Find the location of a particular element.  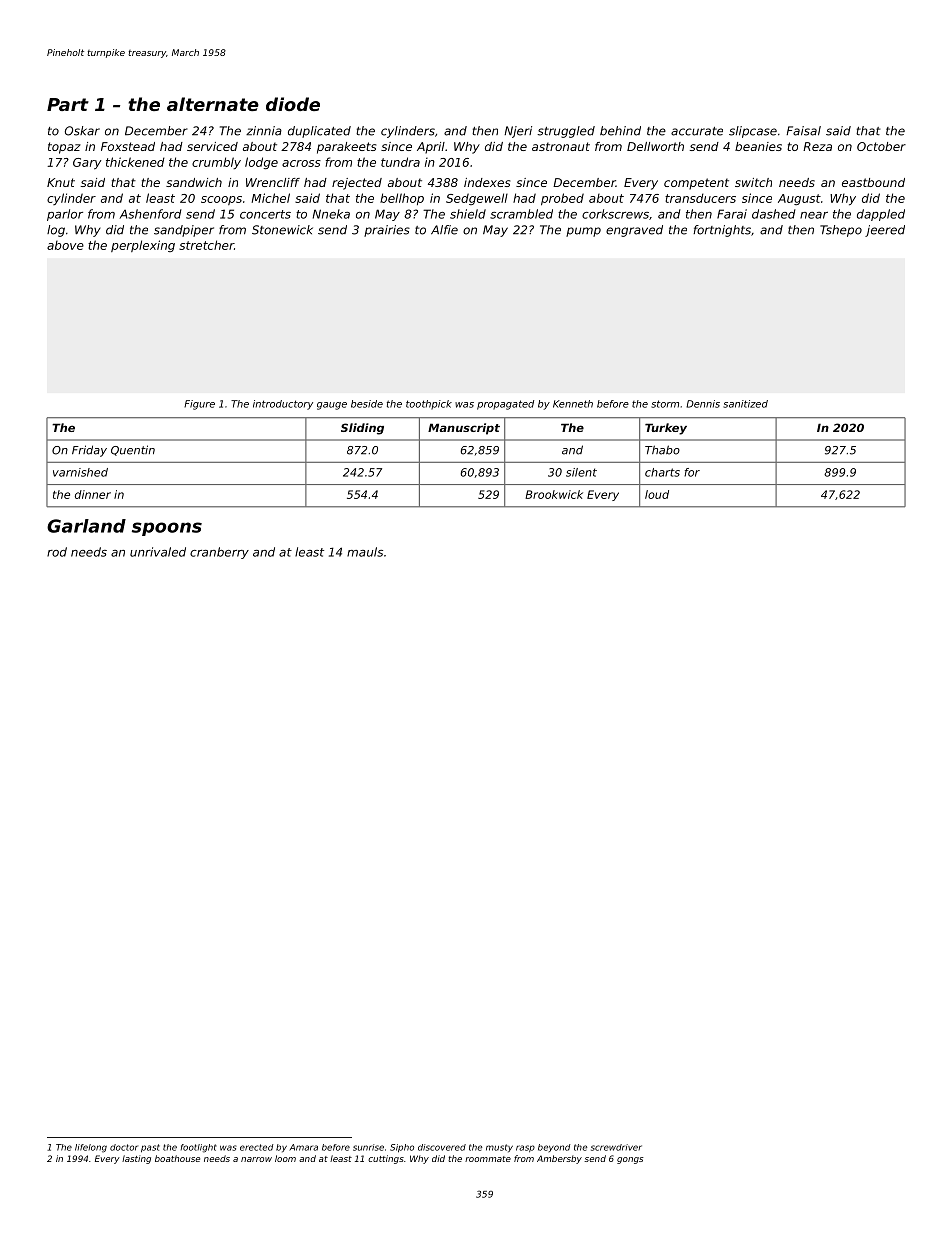

doctor is located at coordinates (124, 1147).
